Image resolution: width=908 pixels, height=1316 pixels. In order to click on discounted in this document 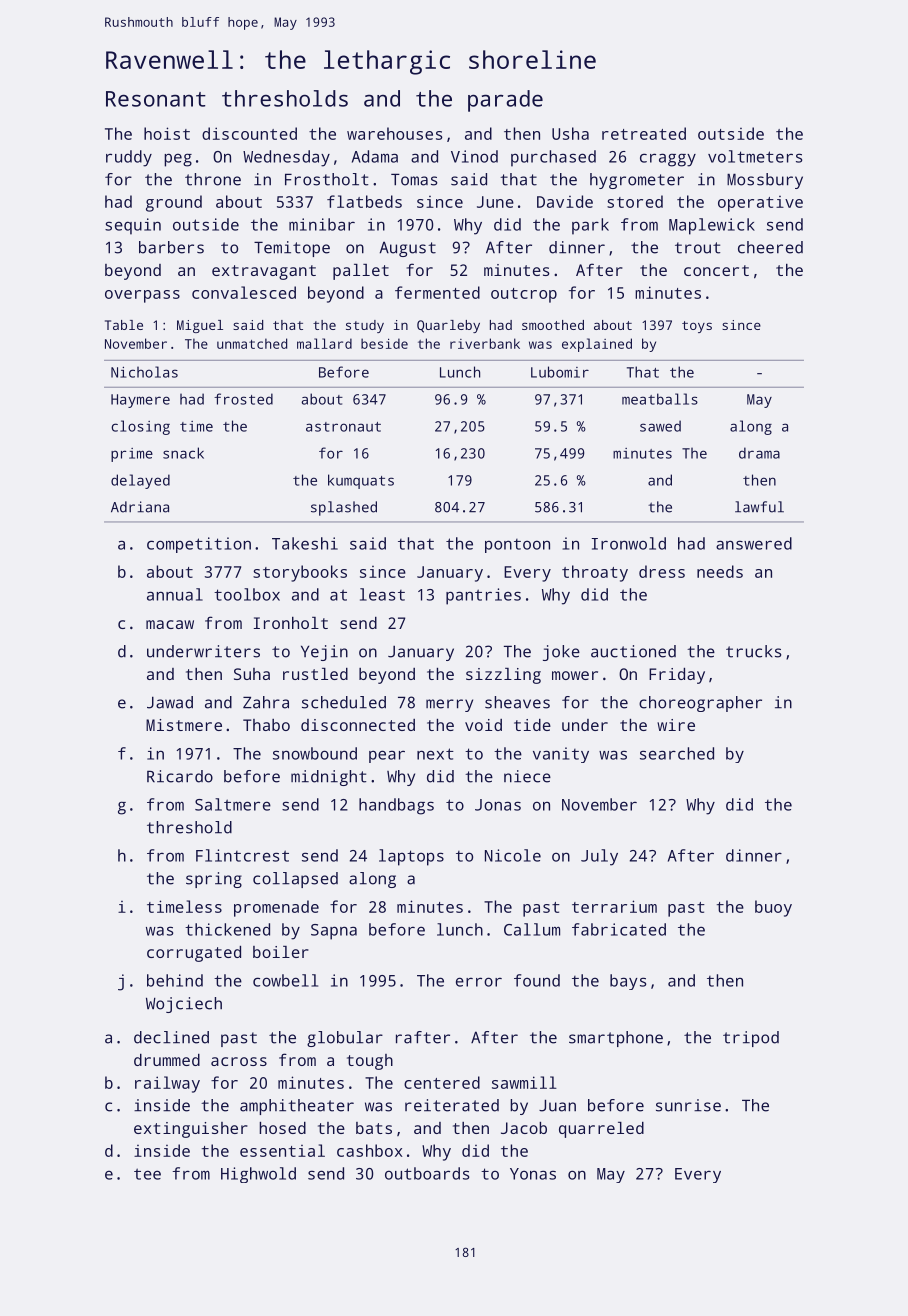, I will do `click(249, 133)`.
